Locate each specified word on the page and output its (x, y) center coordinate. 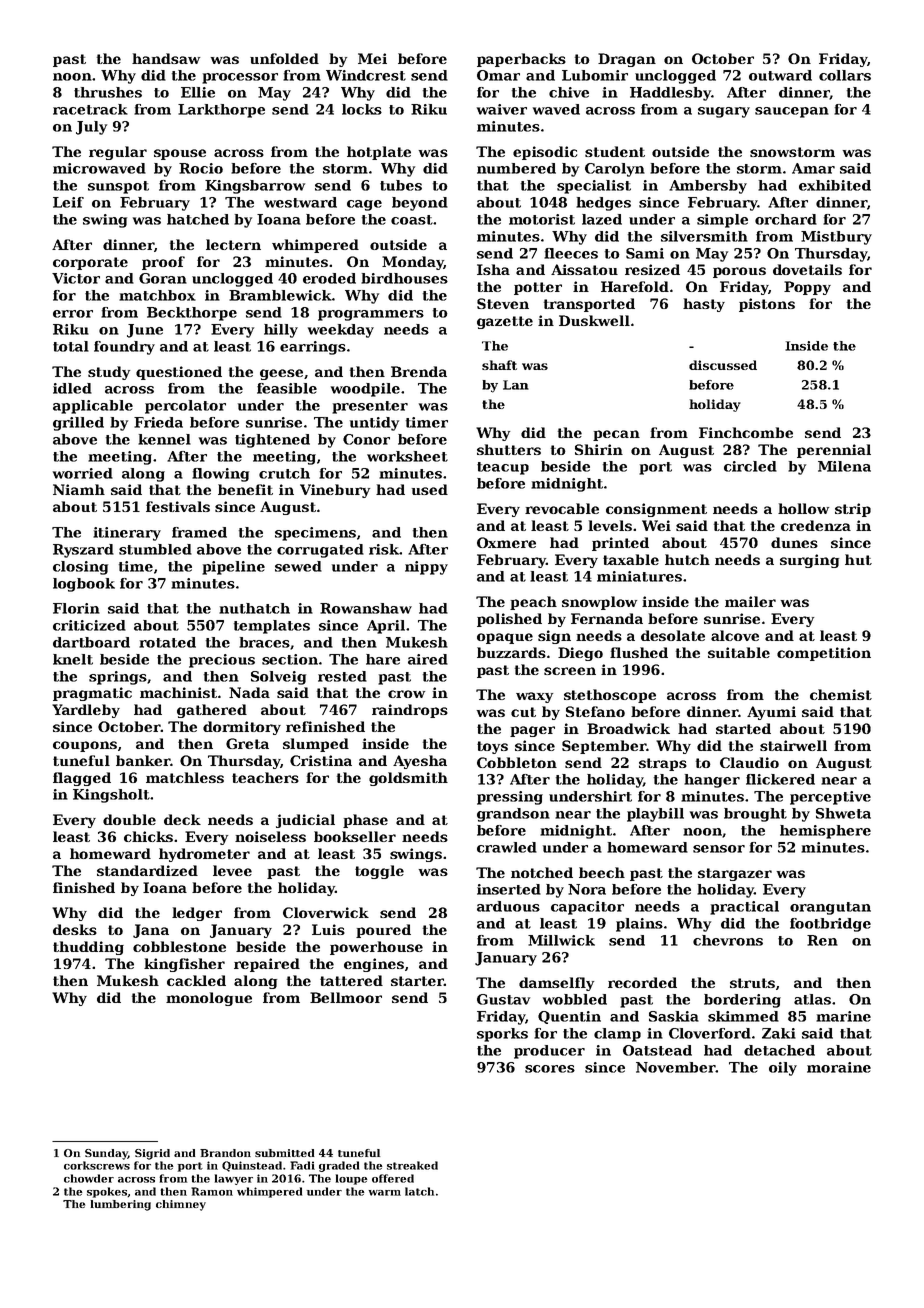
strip (853, 510)
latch (419, 1191)
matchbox (157, 295)
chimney (181, 1205)
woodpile (365, 390)
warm (384, 1193)
